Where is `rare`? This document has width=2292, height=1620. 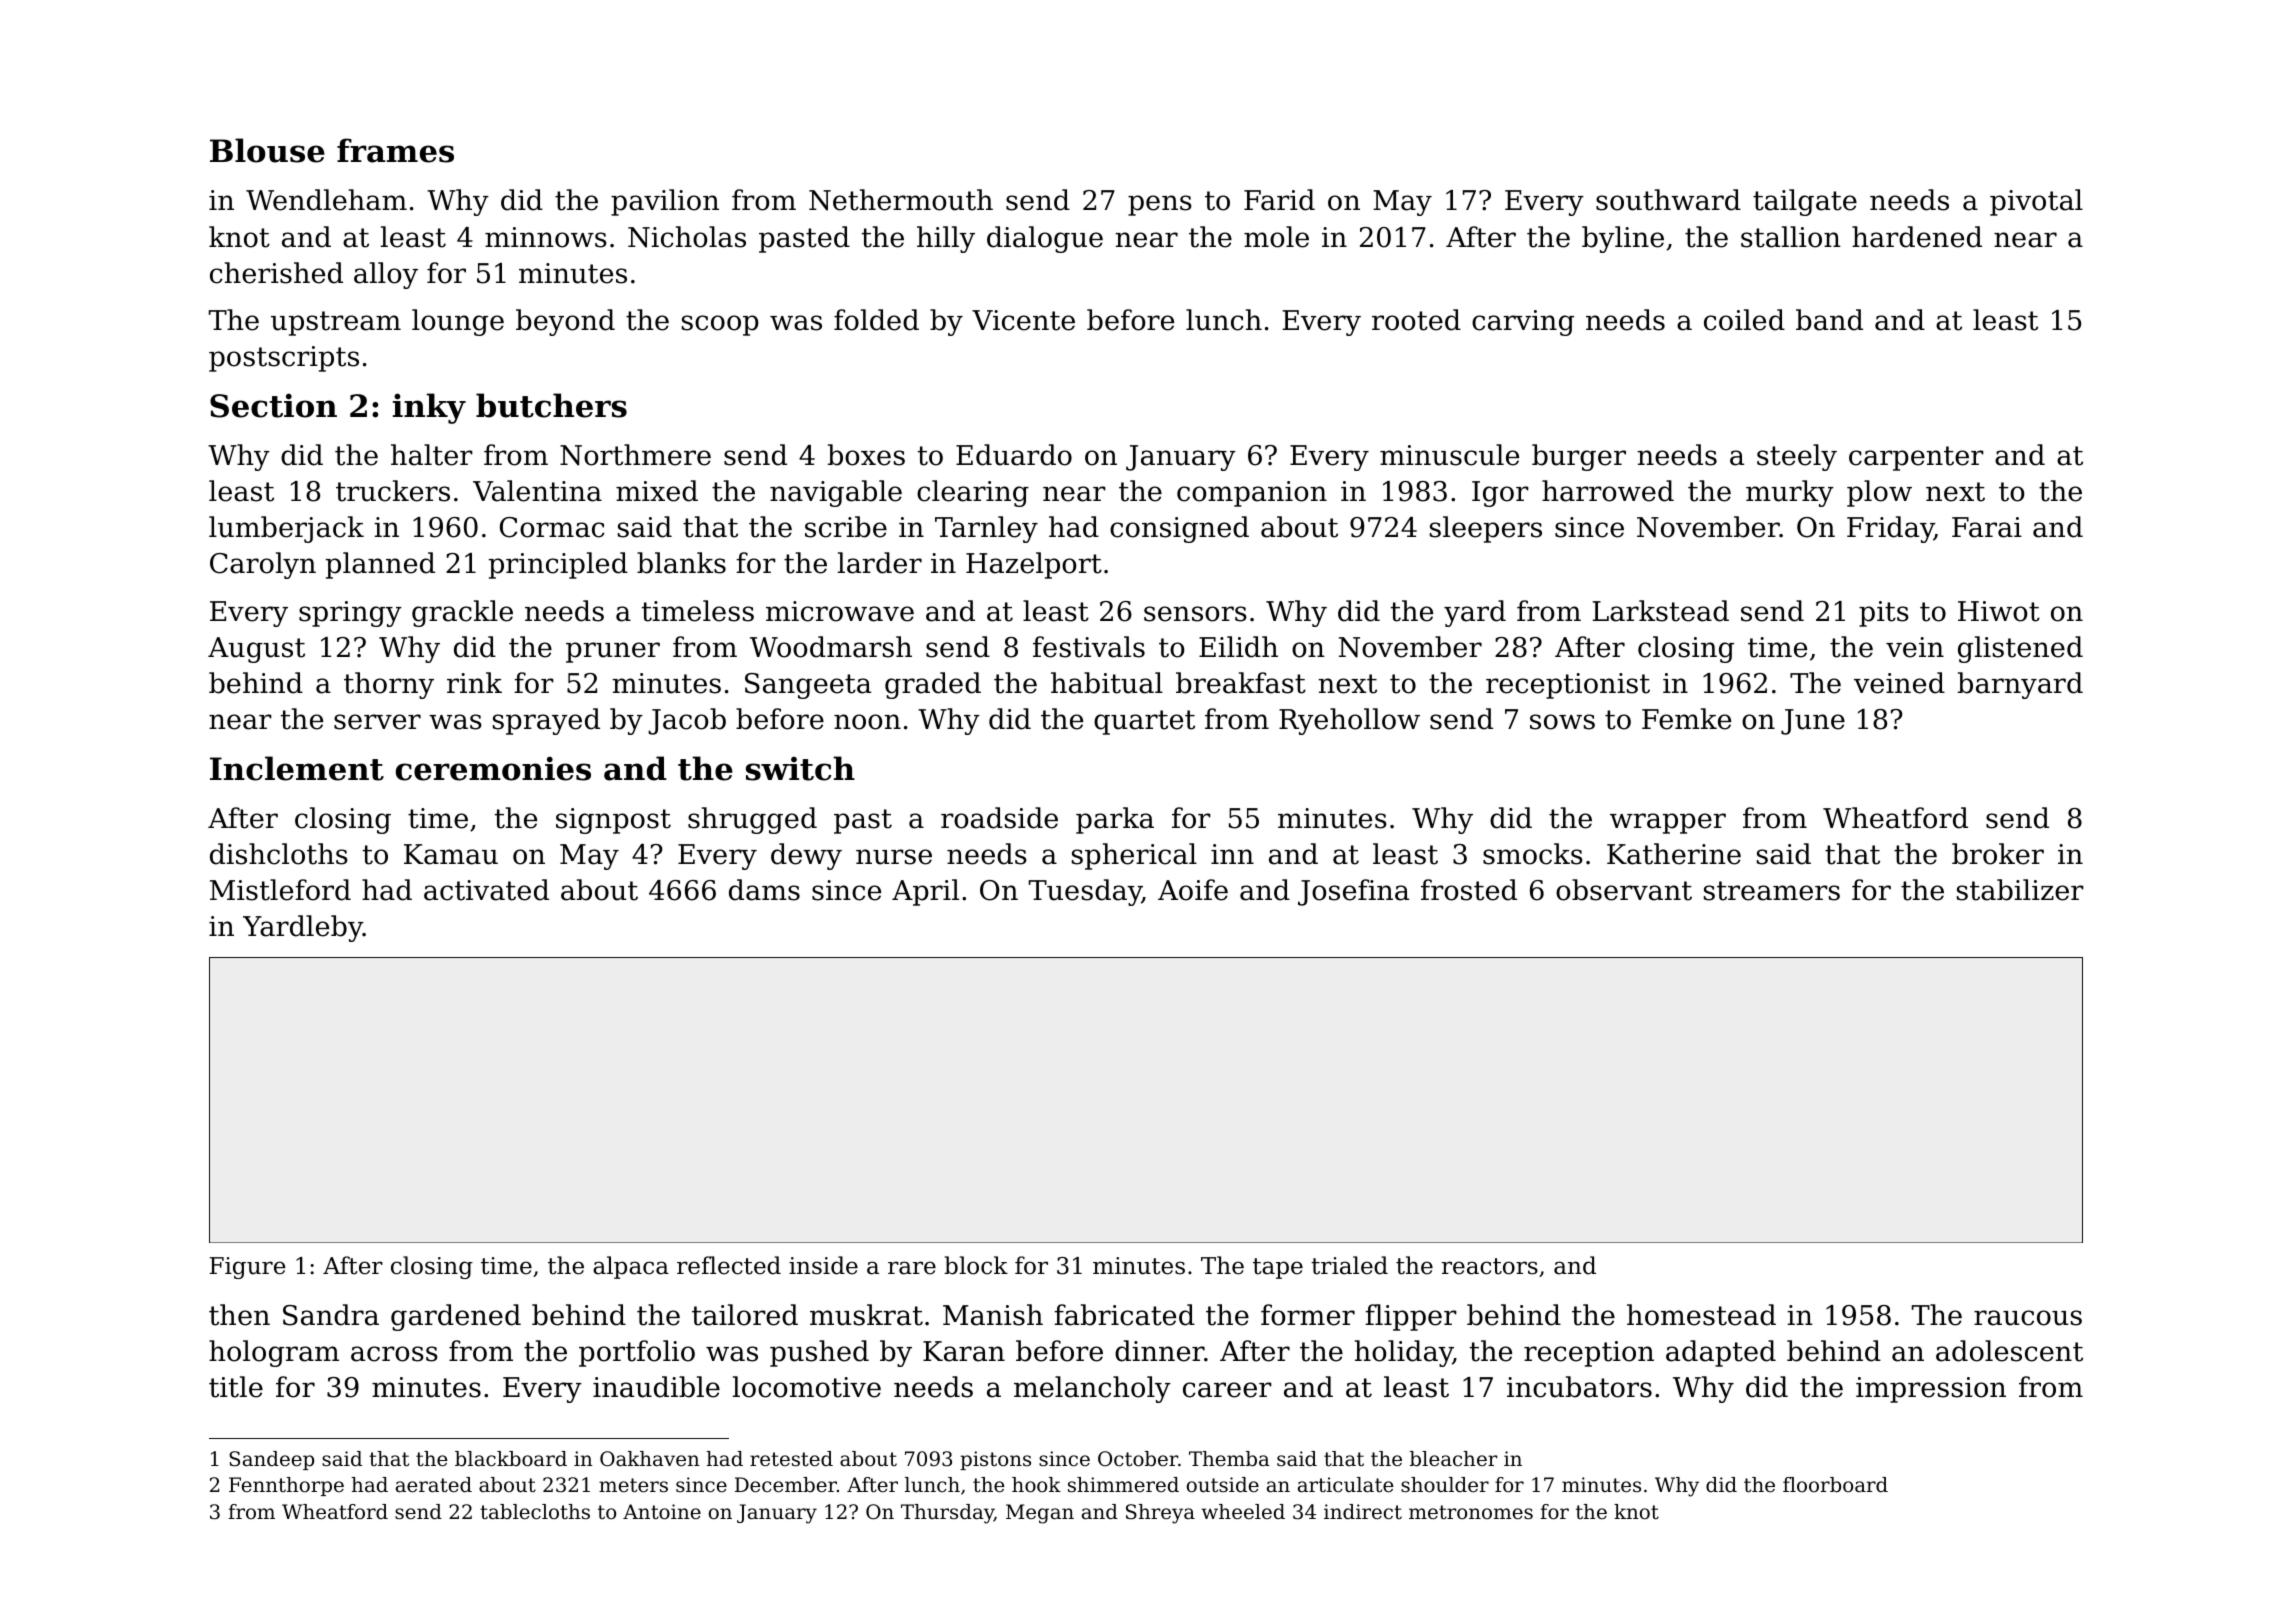 rare is located at coordinates (912, 1268).
